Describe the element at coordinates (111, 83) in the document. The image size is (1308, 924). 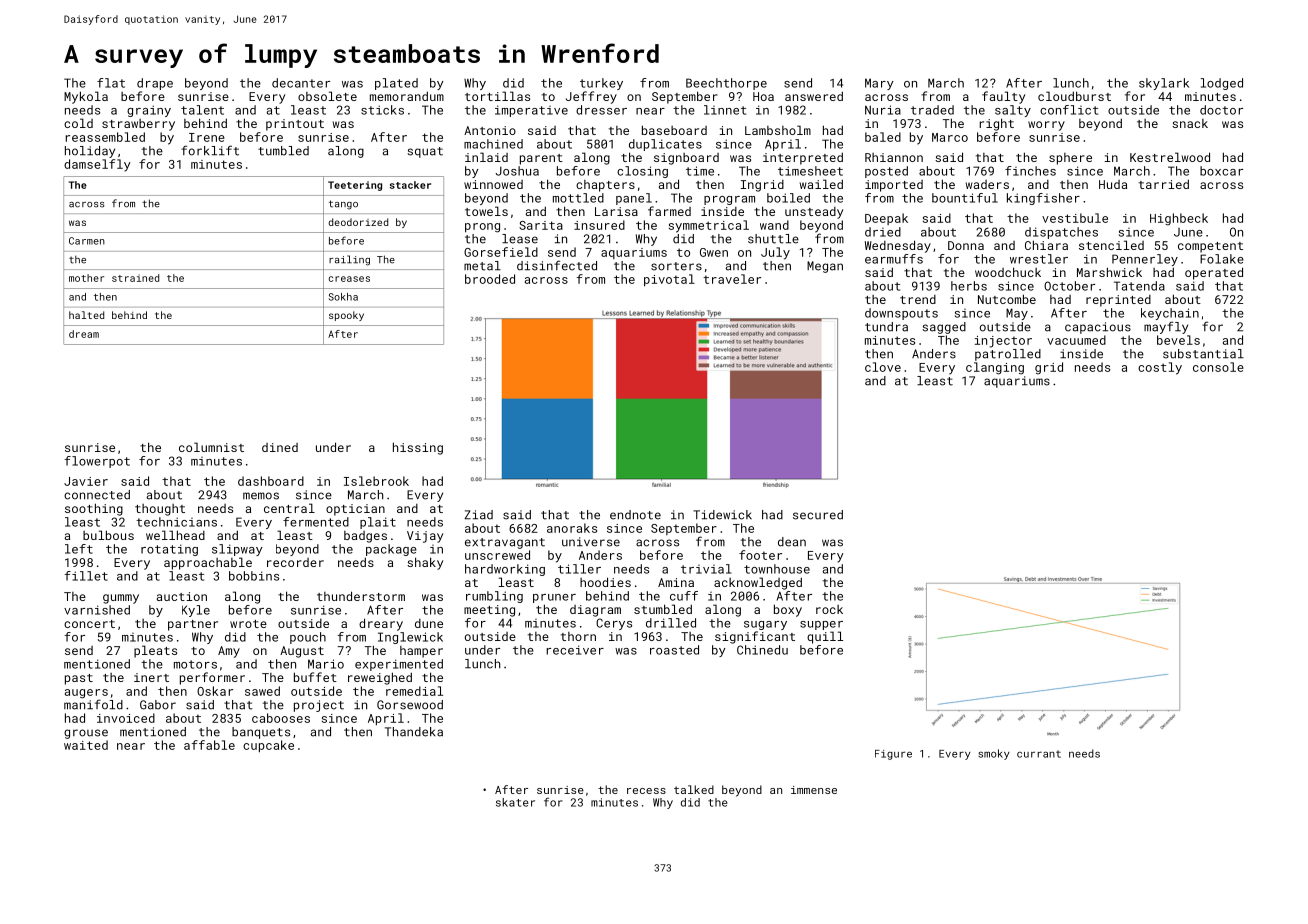
I see `flat` at that location.
